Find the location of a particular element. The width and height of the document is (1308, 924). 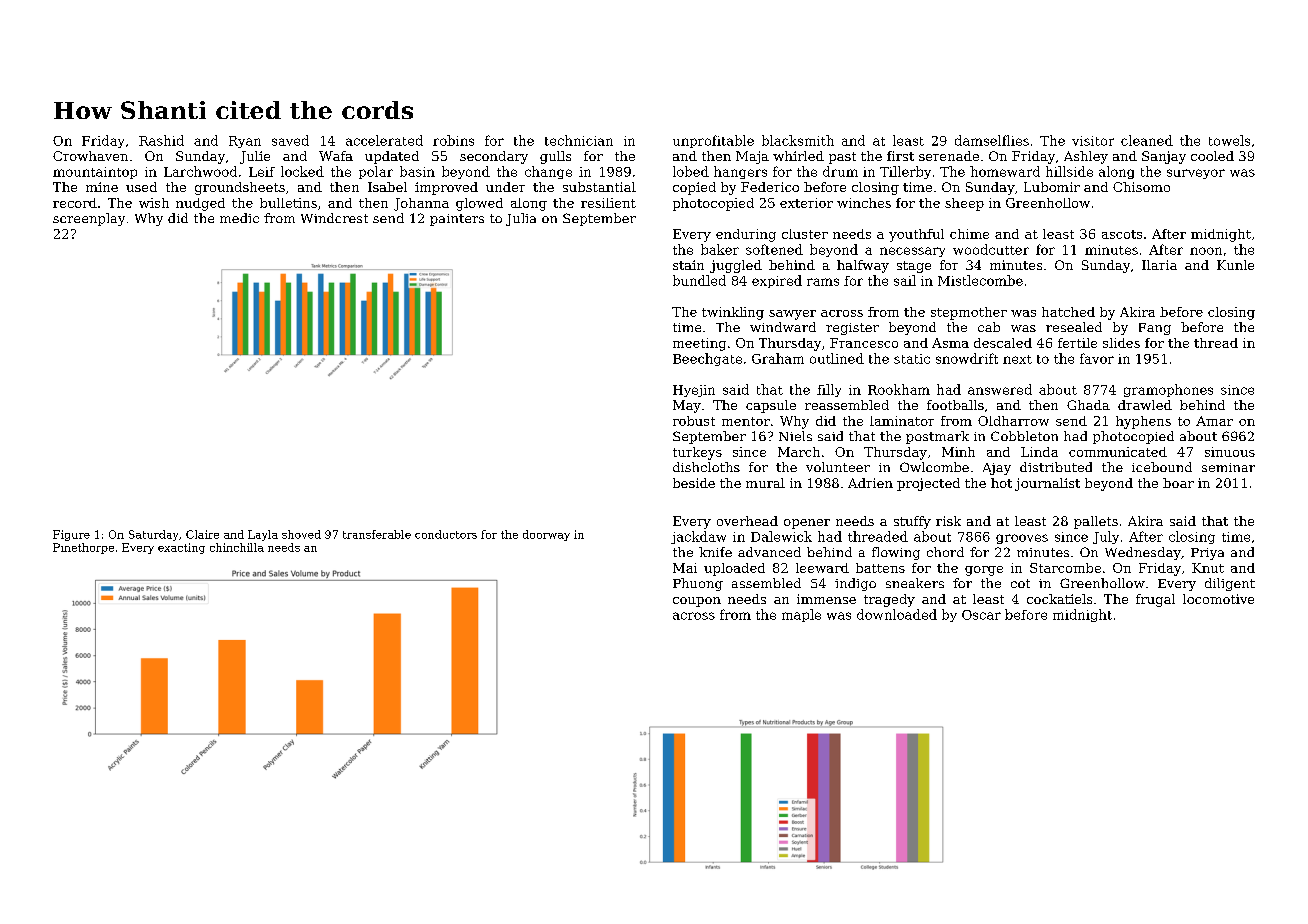

polar is located at coordinates (376, 172).
